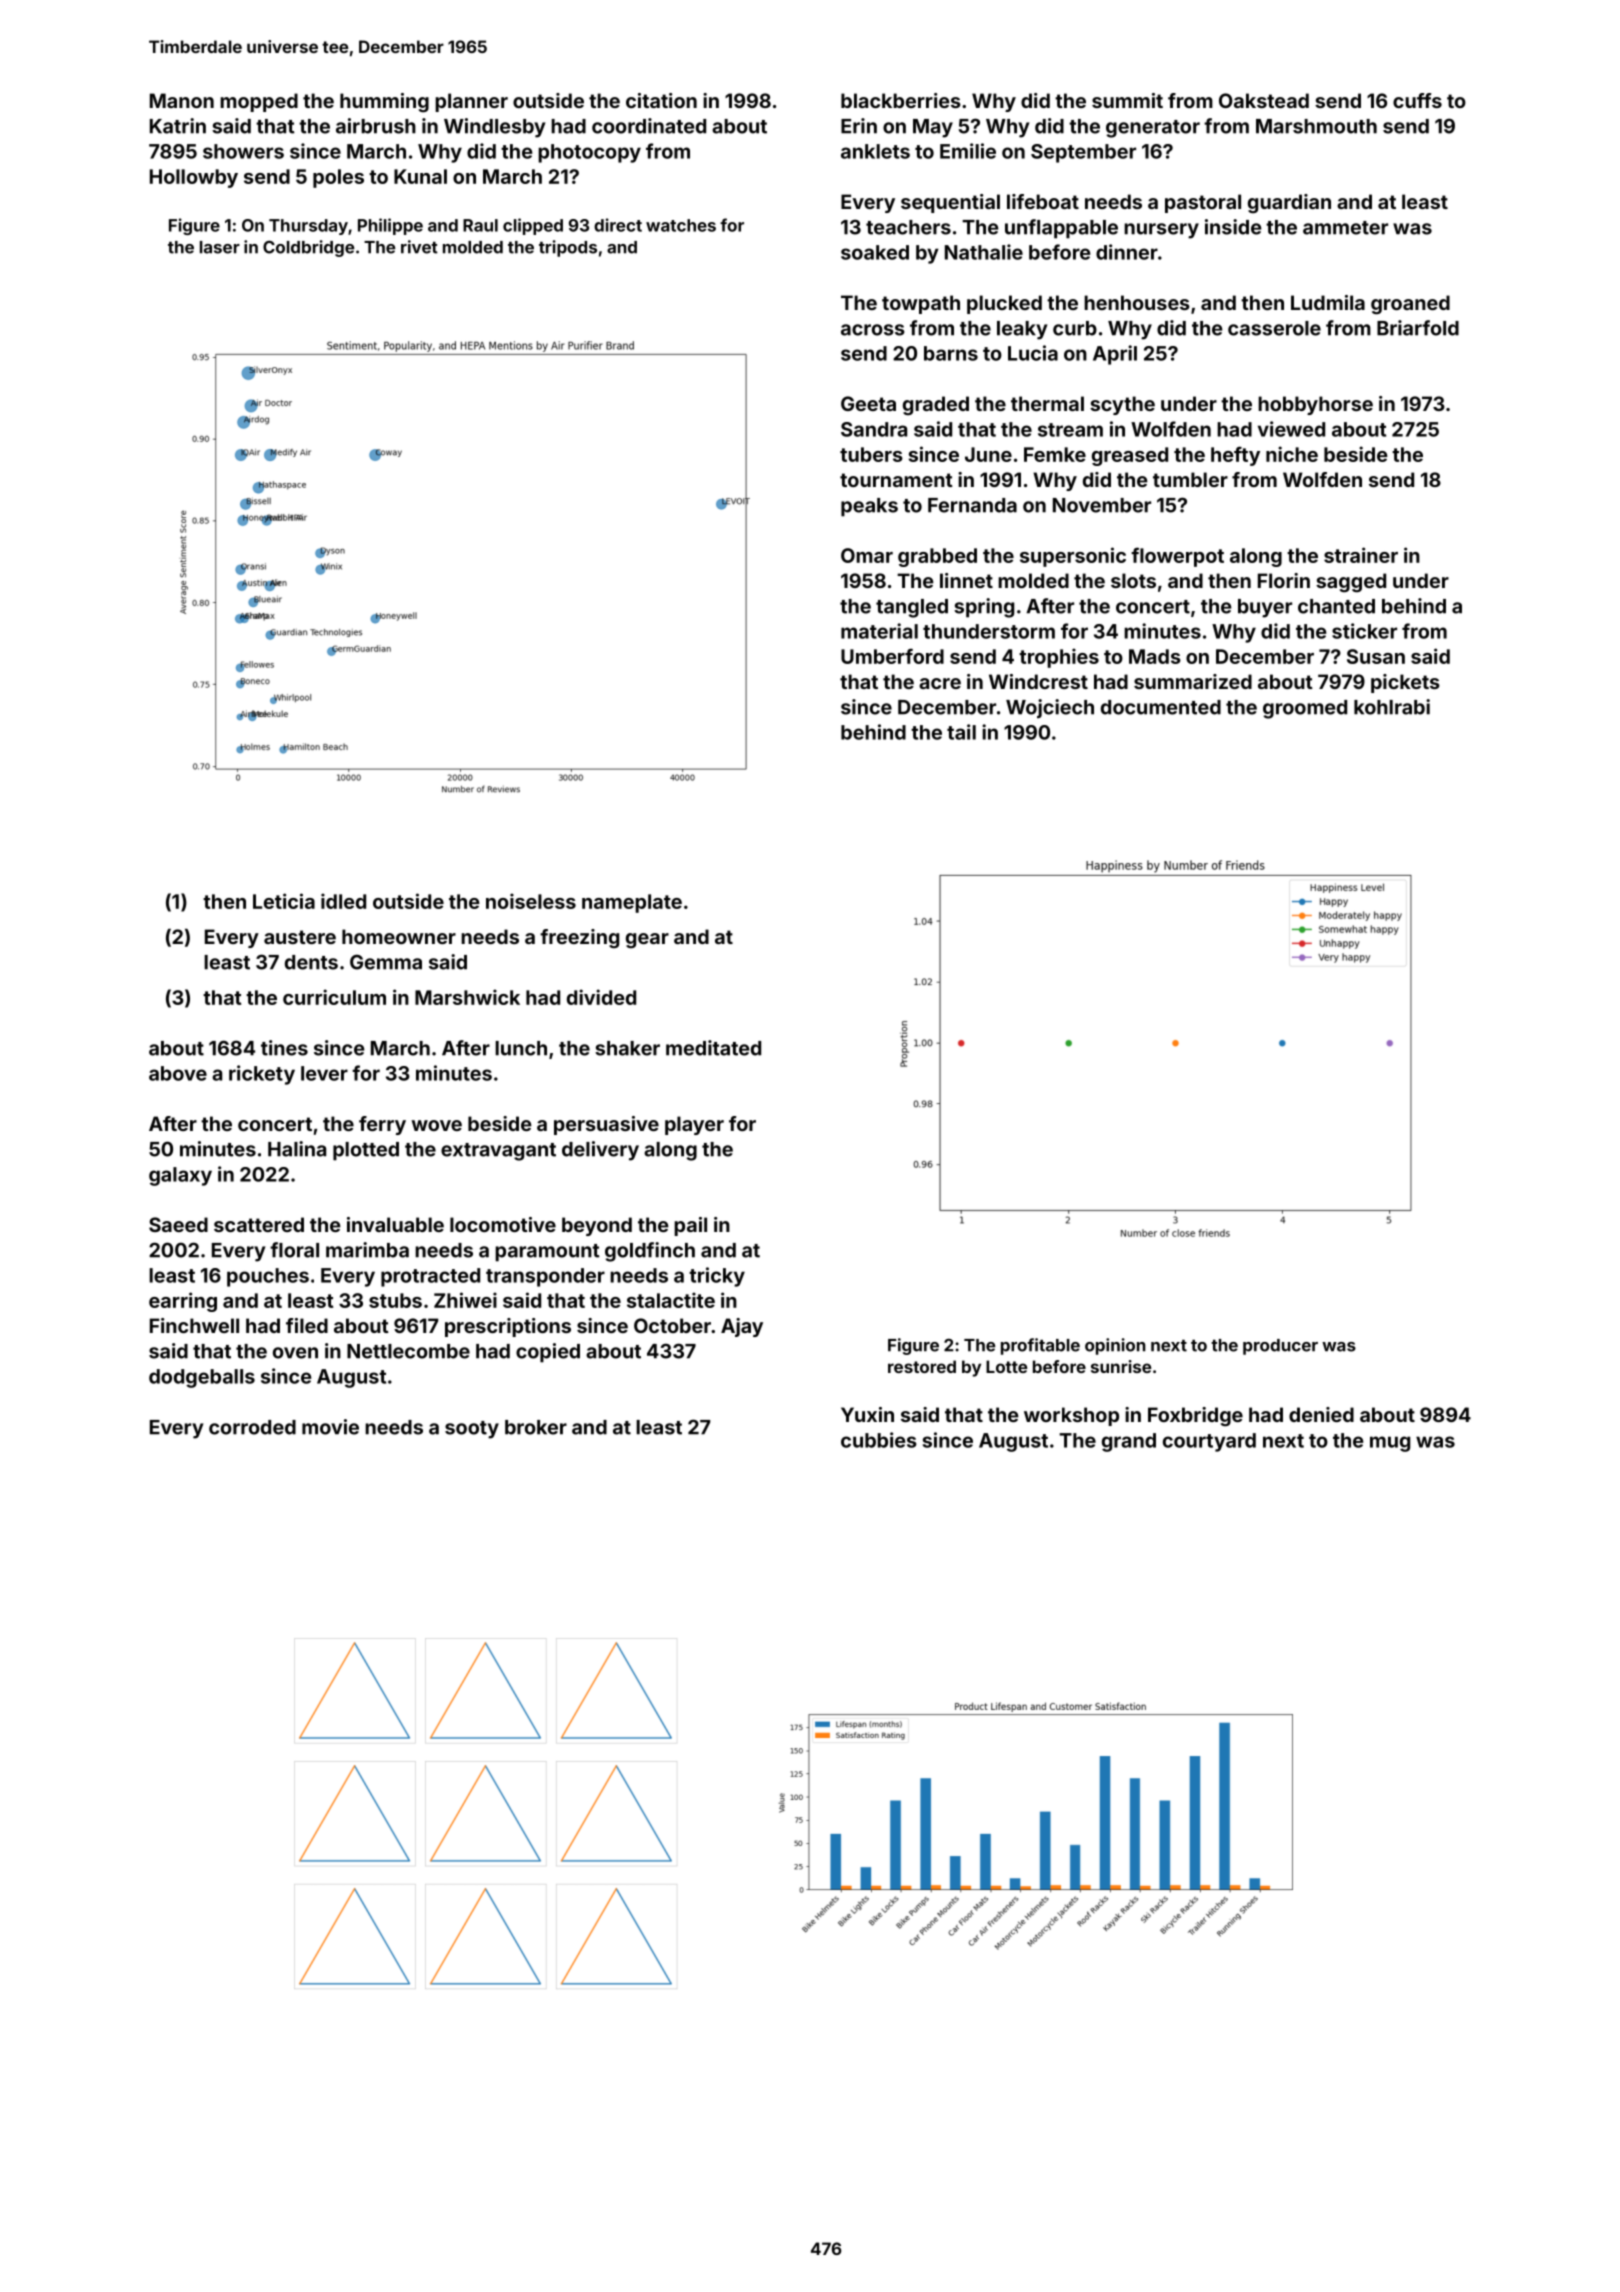 This screenshot has width=1620, height=2292. I want to click on generator, so click(1153, 129).
